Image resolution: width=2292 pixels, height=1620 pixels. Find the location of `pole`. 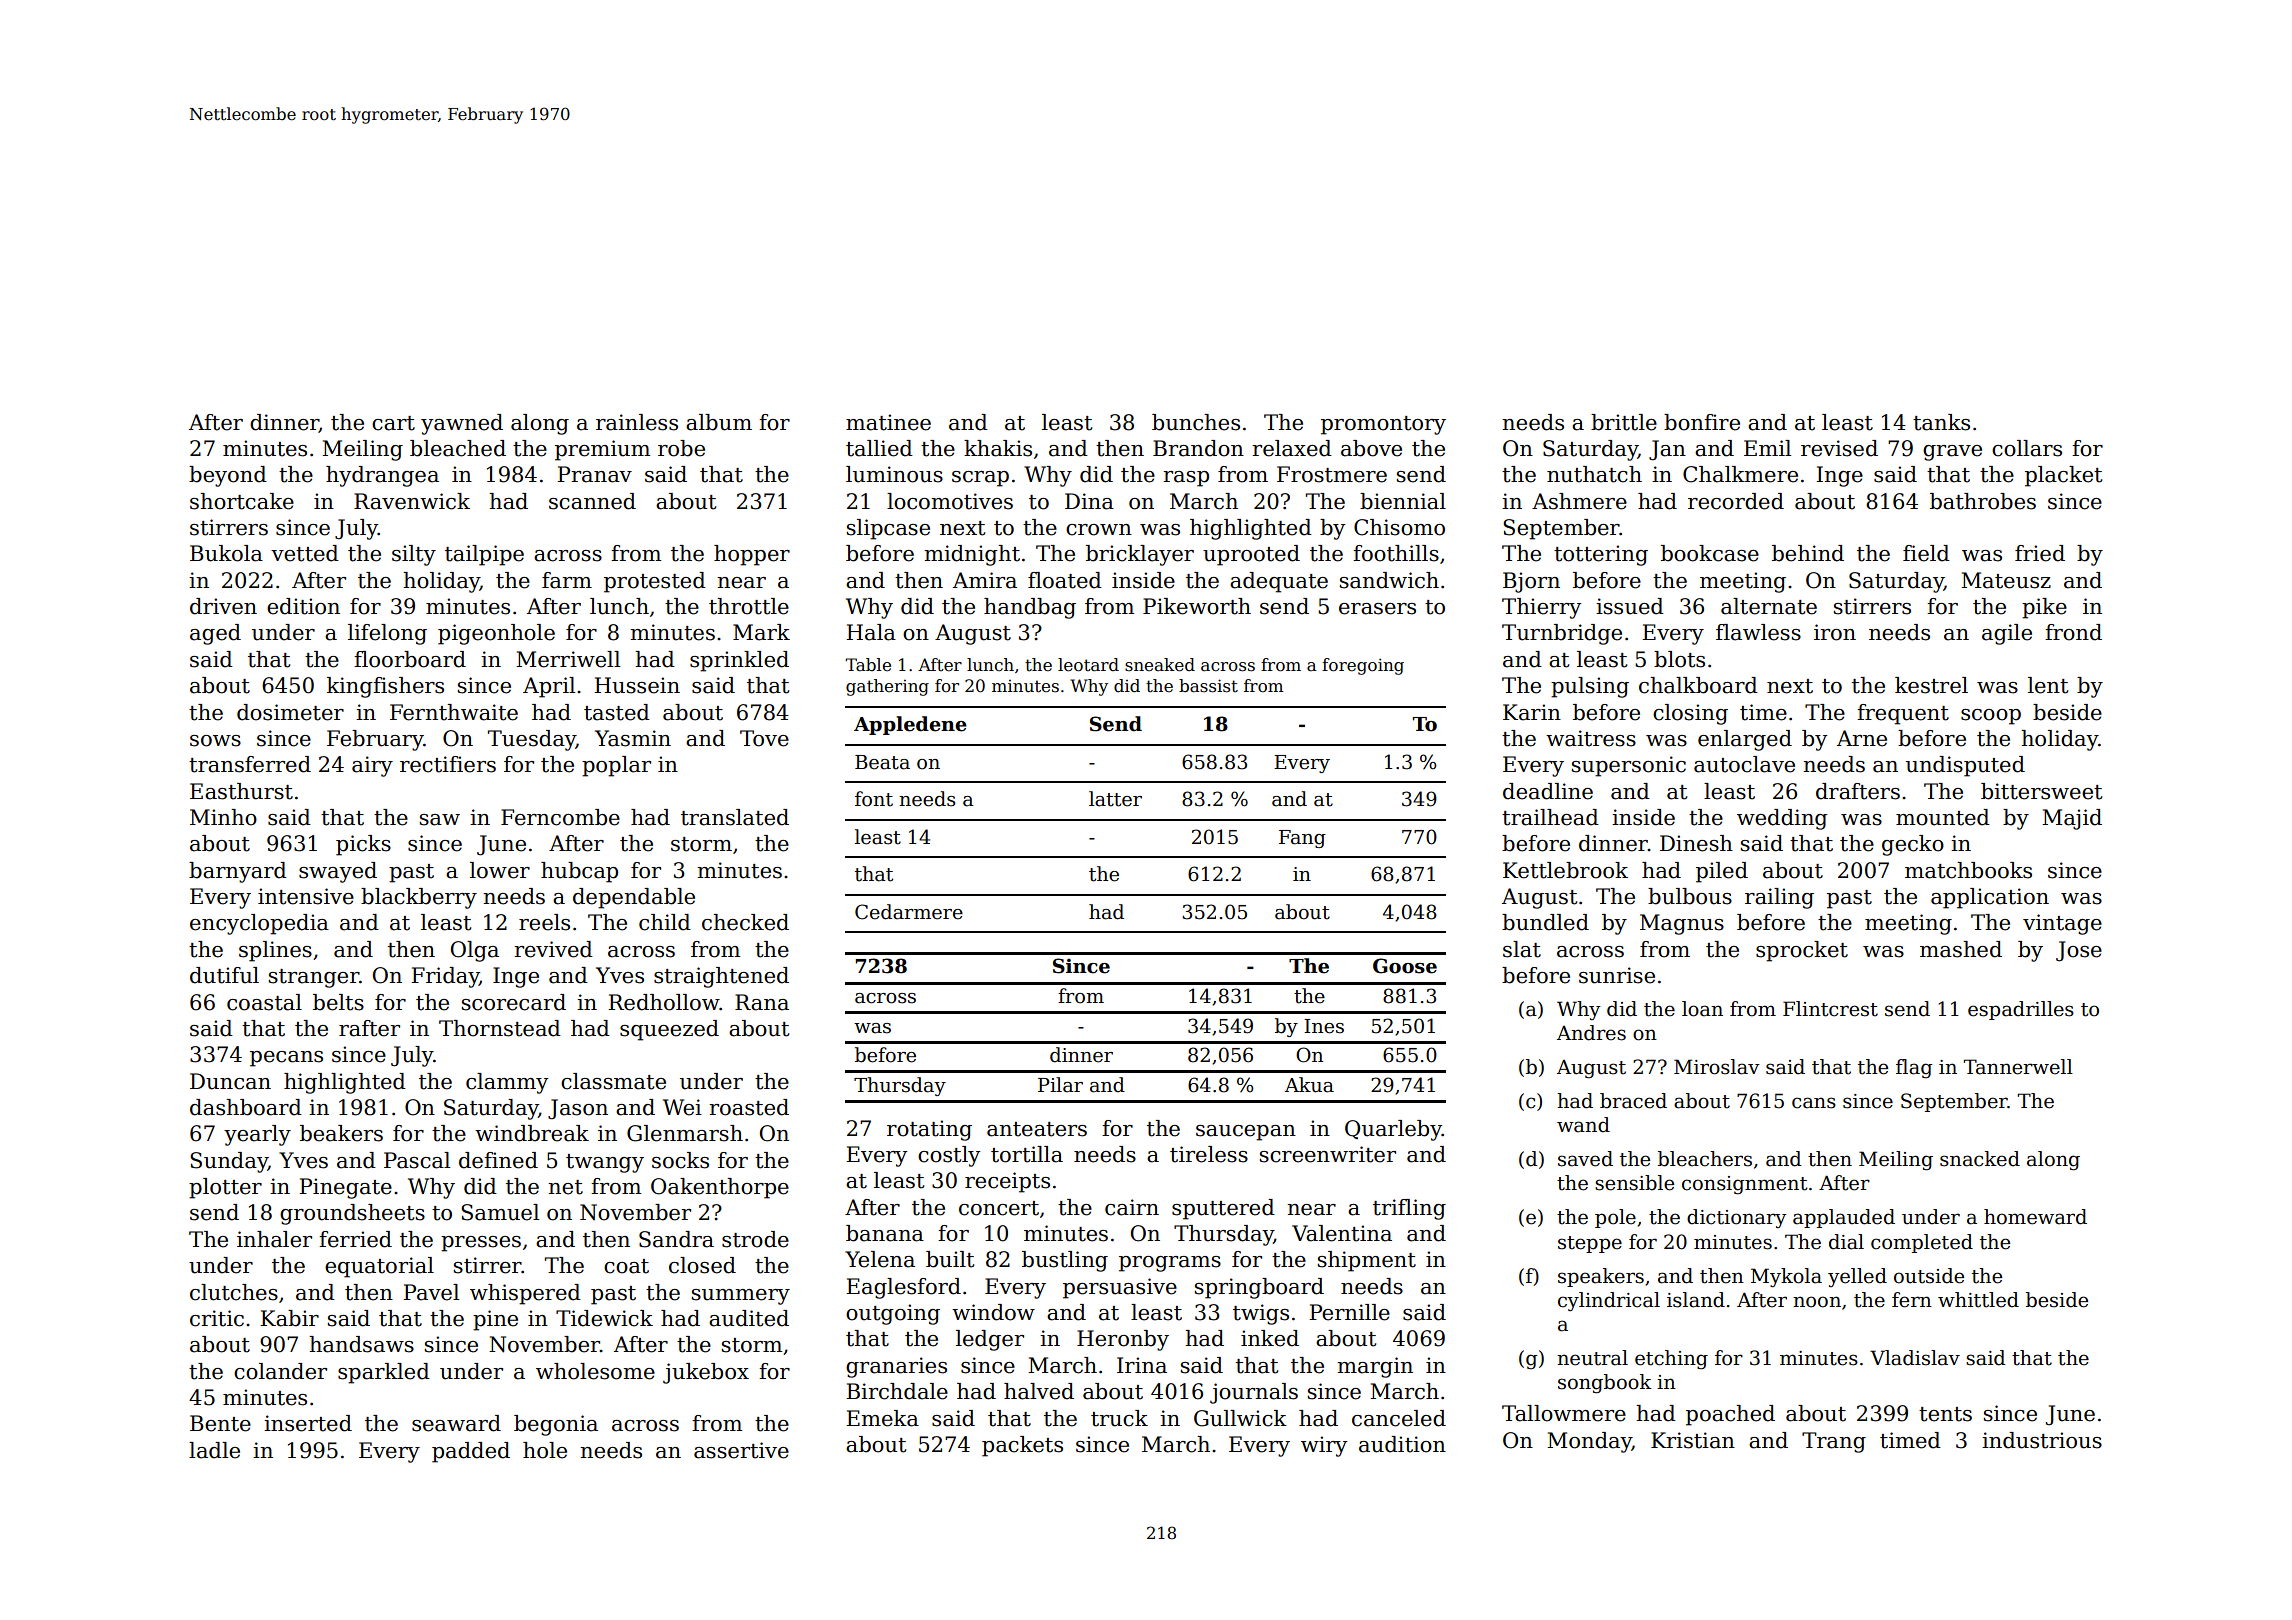

pole is located at coordinates (1615, 1218).
